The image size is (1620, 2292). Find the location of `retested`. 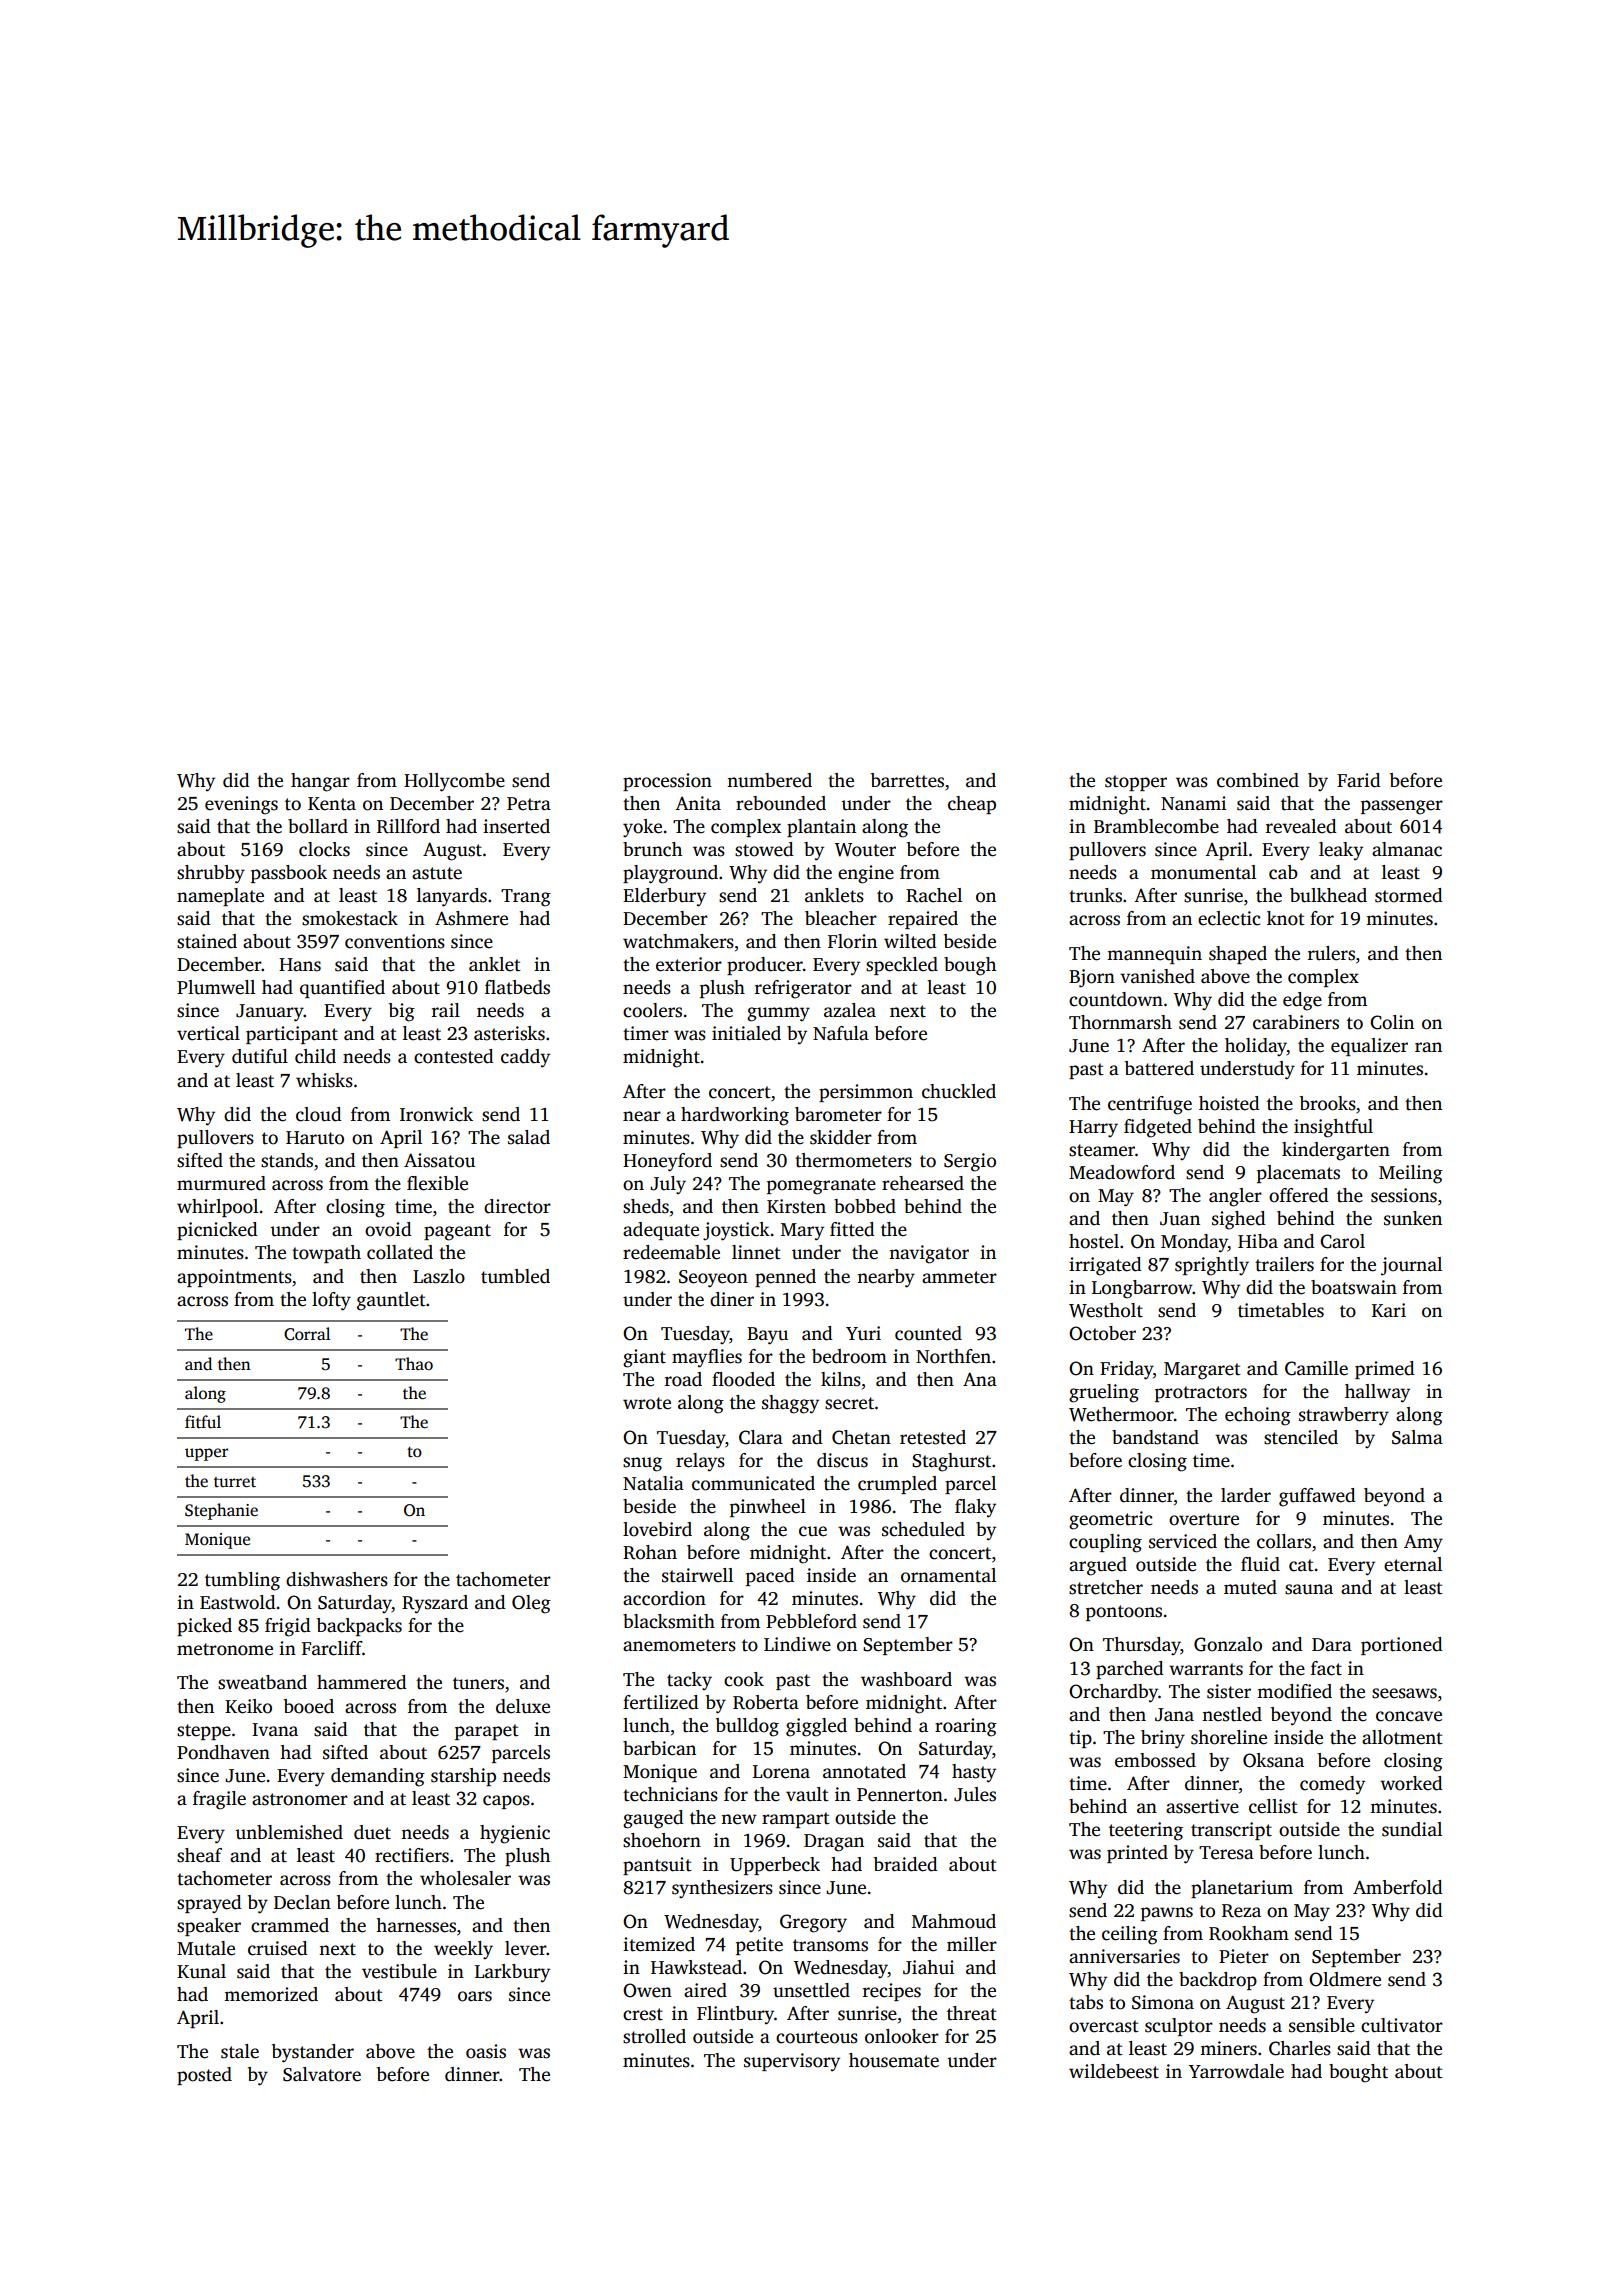

retested is located at coordinates (933, 1437).
